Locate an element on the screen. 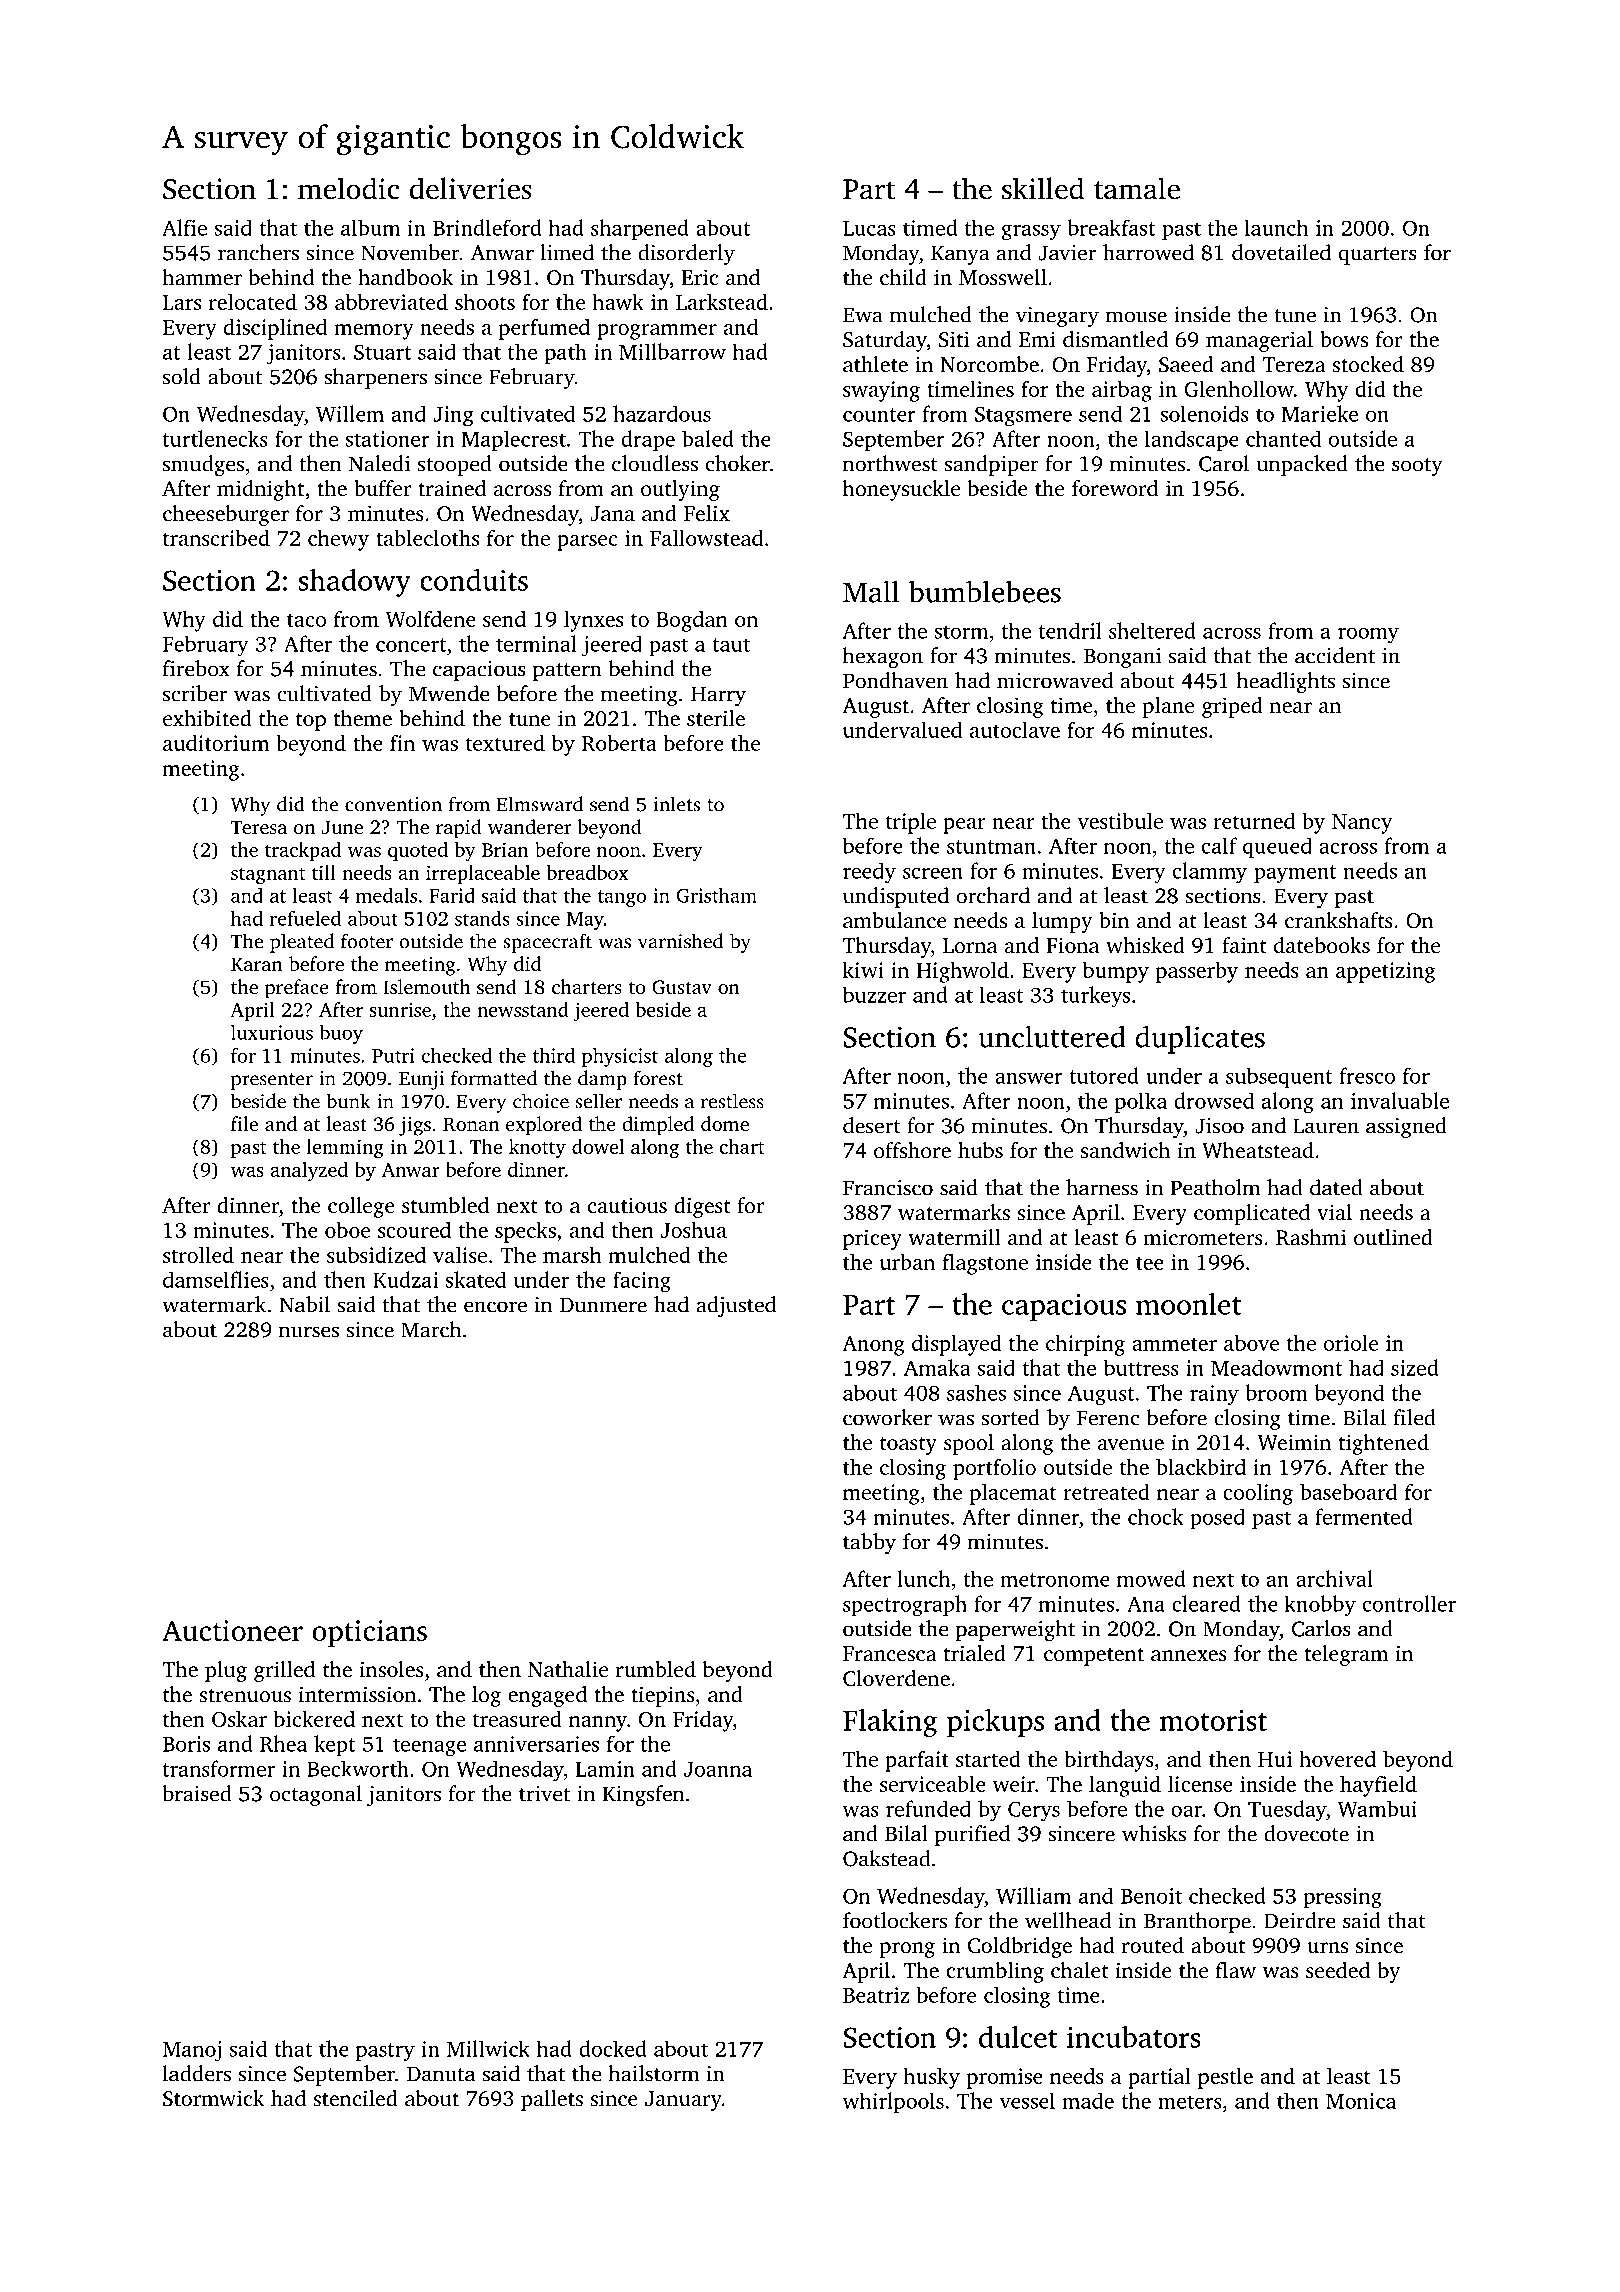 The image size is (1620, 2292). launch is located at coordinates (1276, 227).
